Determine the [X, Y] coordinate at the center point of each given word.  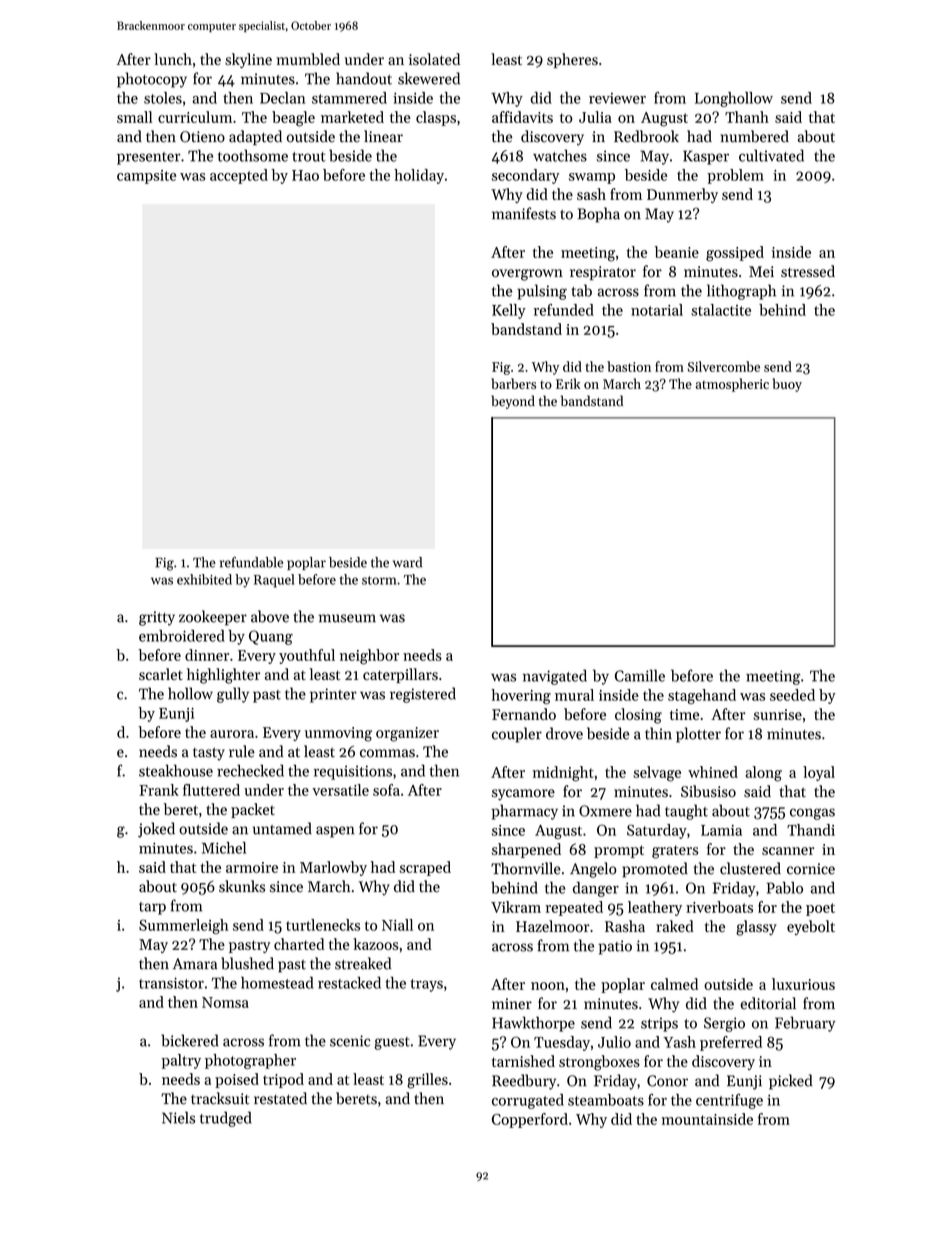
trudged [226, 1119]
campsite [146, 177]
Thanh [747, 117]
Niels [178, 1117]
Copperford [530, 1120]
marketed [352, 117]
